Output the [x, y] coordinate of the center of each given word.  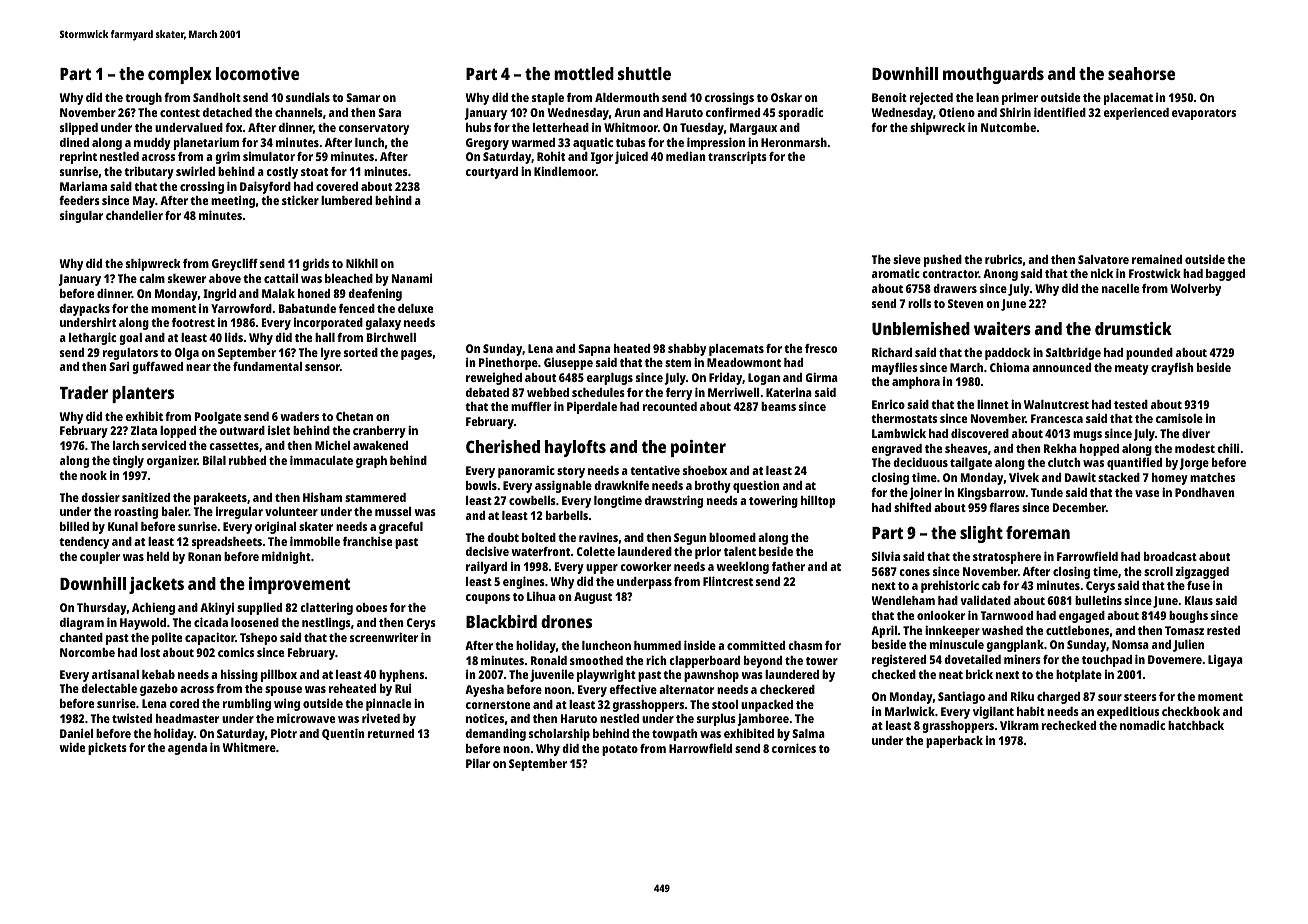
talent [740, 551]
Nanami [412, 278]
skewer [187, 278]
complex [180, 75]
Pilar [478, 763]
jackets [156, 585]
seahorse [1141, 73]
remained [1157, 259]
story [571, 472]
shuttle [644, 73]
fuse [1198, 585]
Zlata [144, 430]
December [1079, 507]
